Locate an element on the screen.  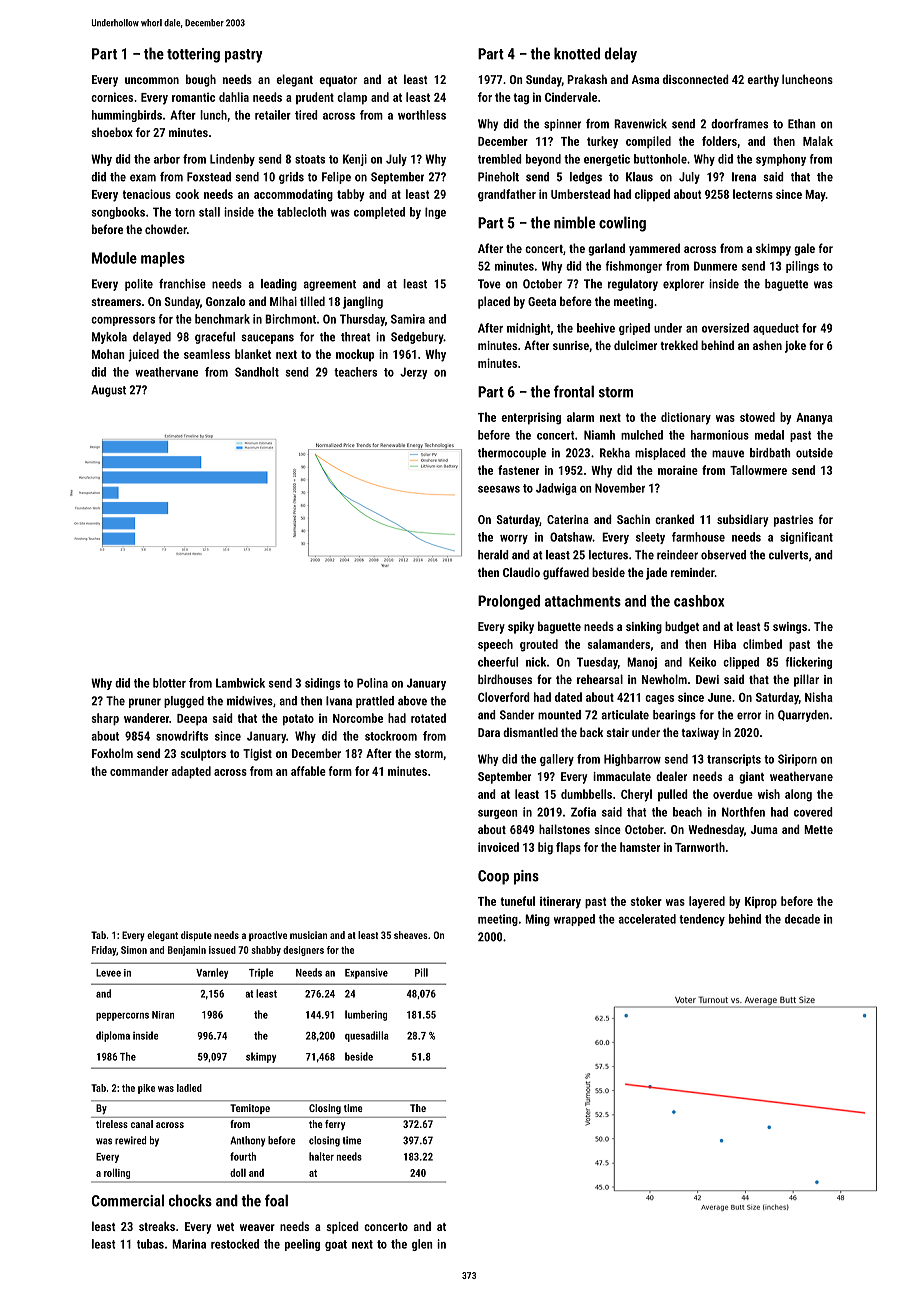
sheaves is located at coordinates (411, 935).
